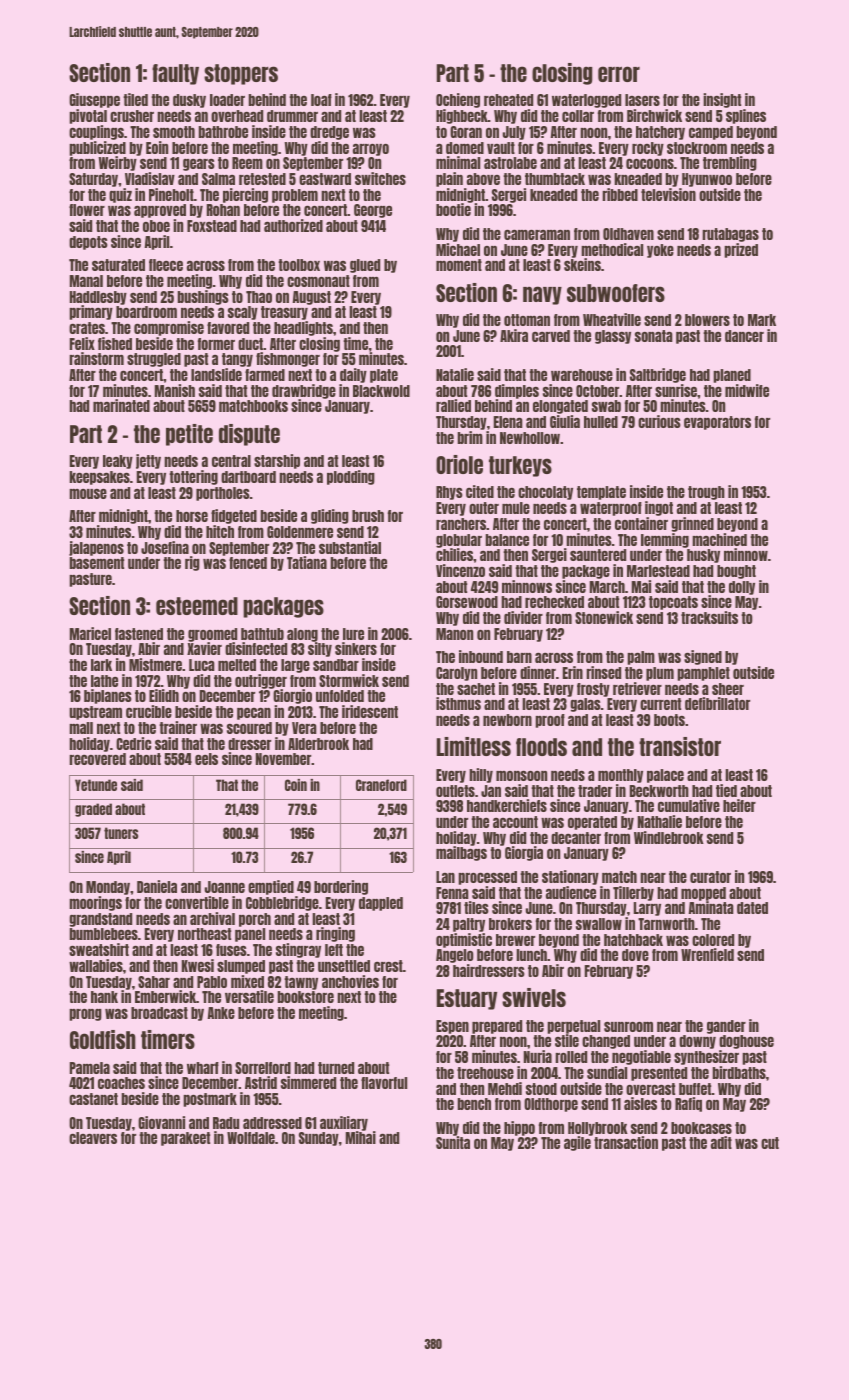 Image resolution: width=849 pixels, height=1400 pixels. I want to click on pecan, so click(254, 713).
